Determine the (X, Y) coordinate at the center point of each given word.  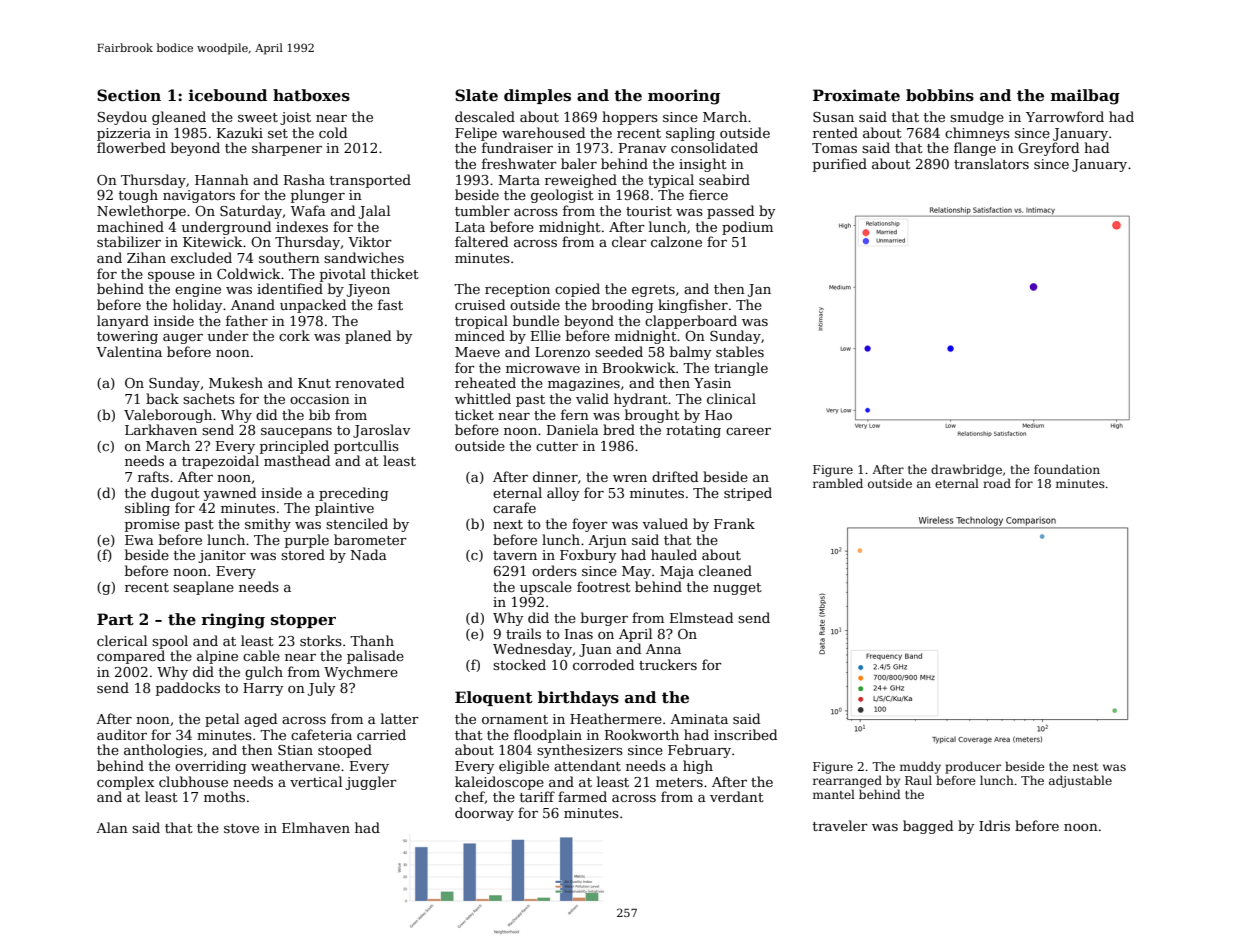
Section (129, 95)
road (997, 483)
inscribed (745, 734)
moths (224, 796)
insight (703, 165)
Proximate (856, 95)
